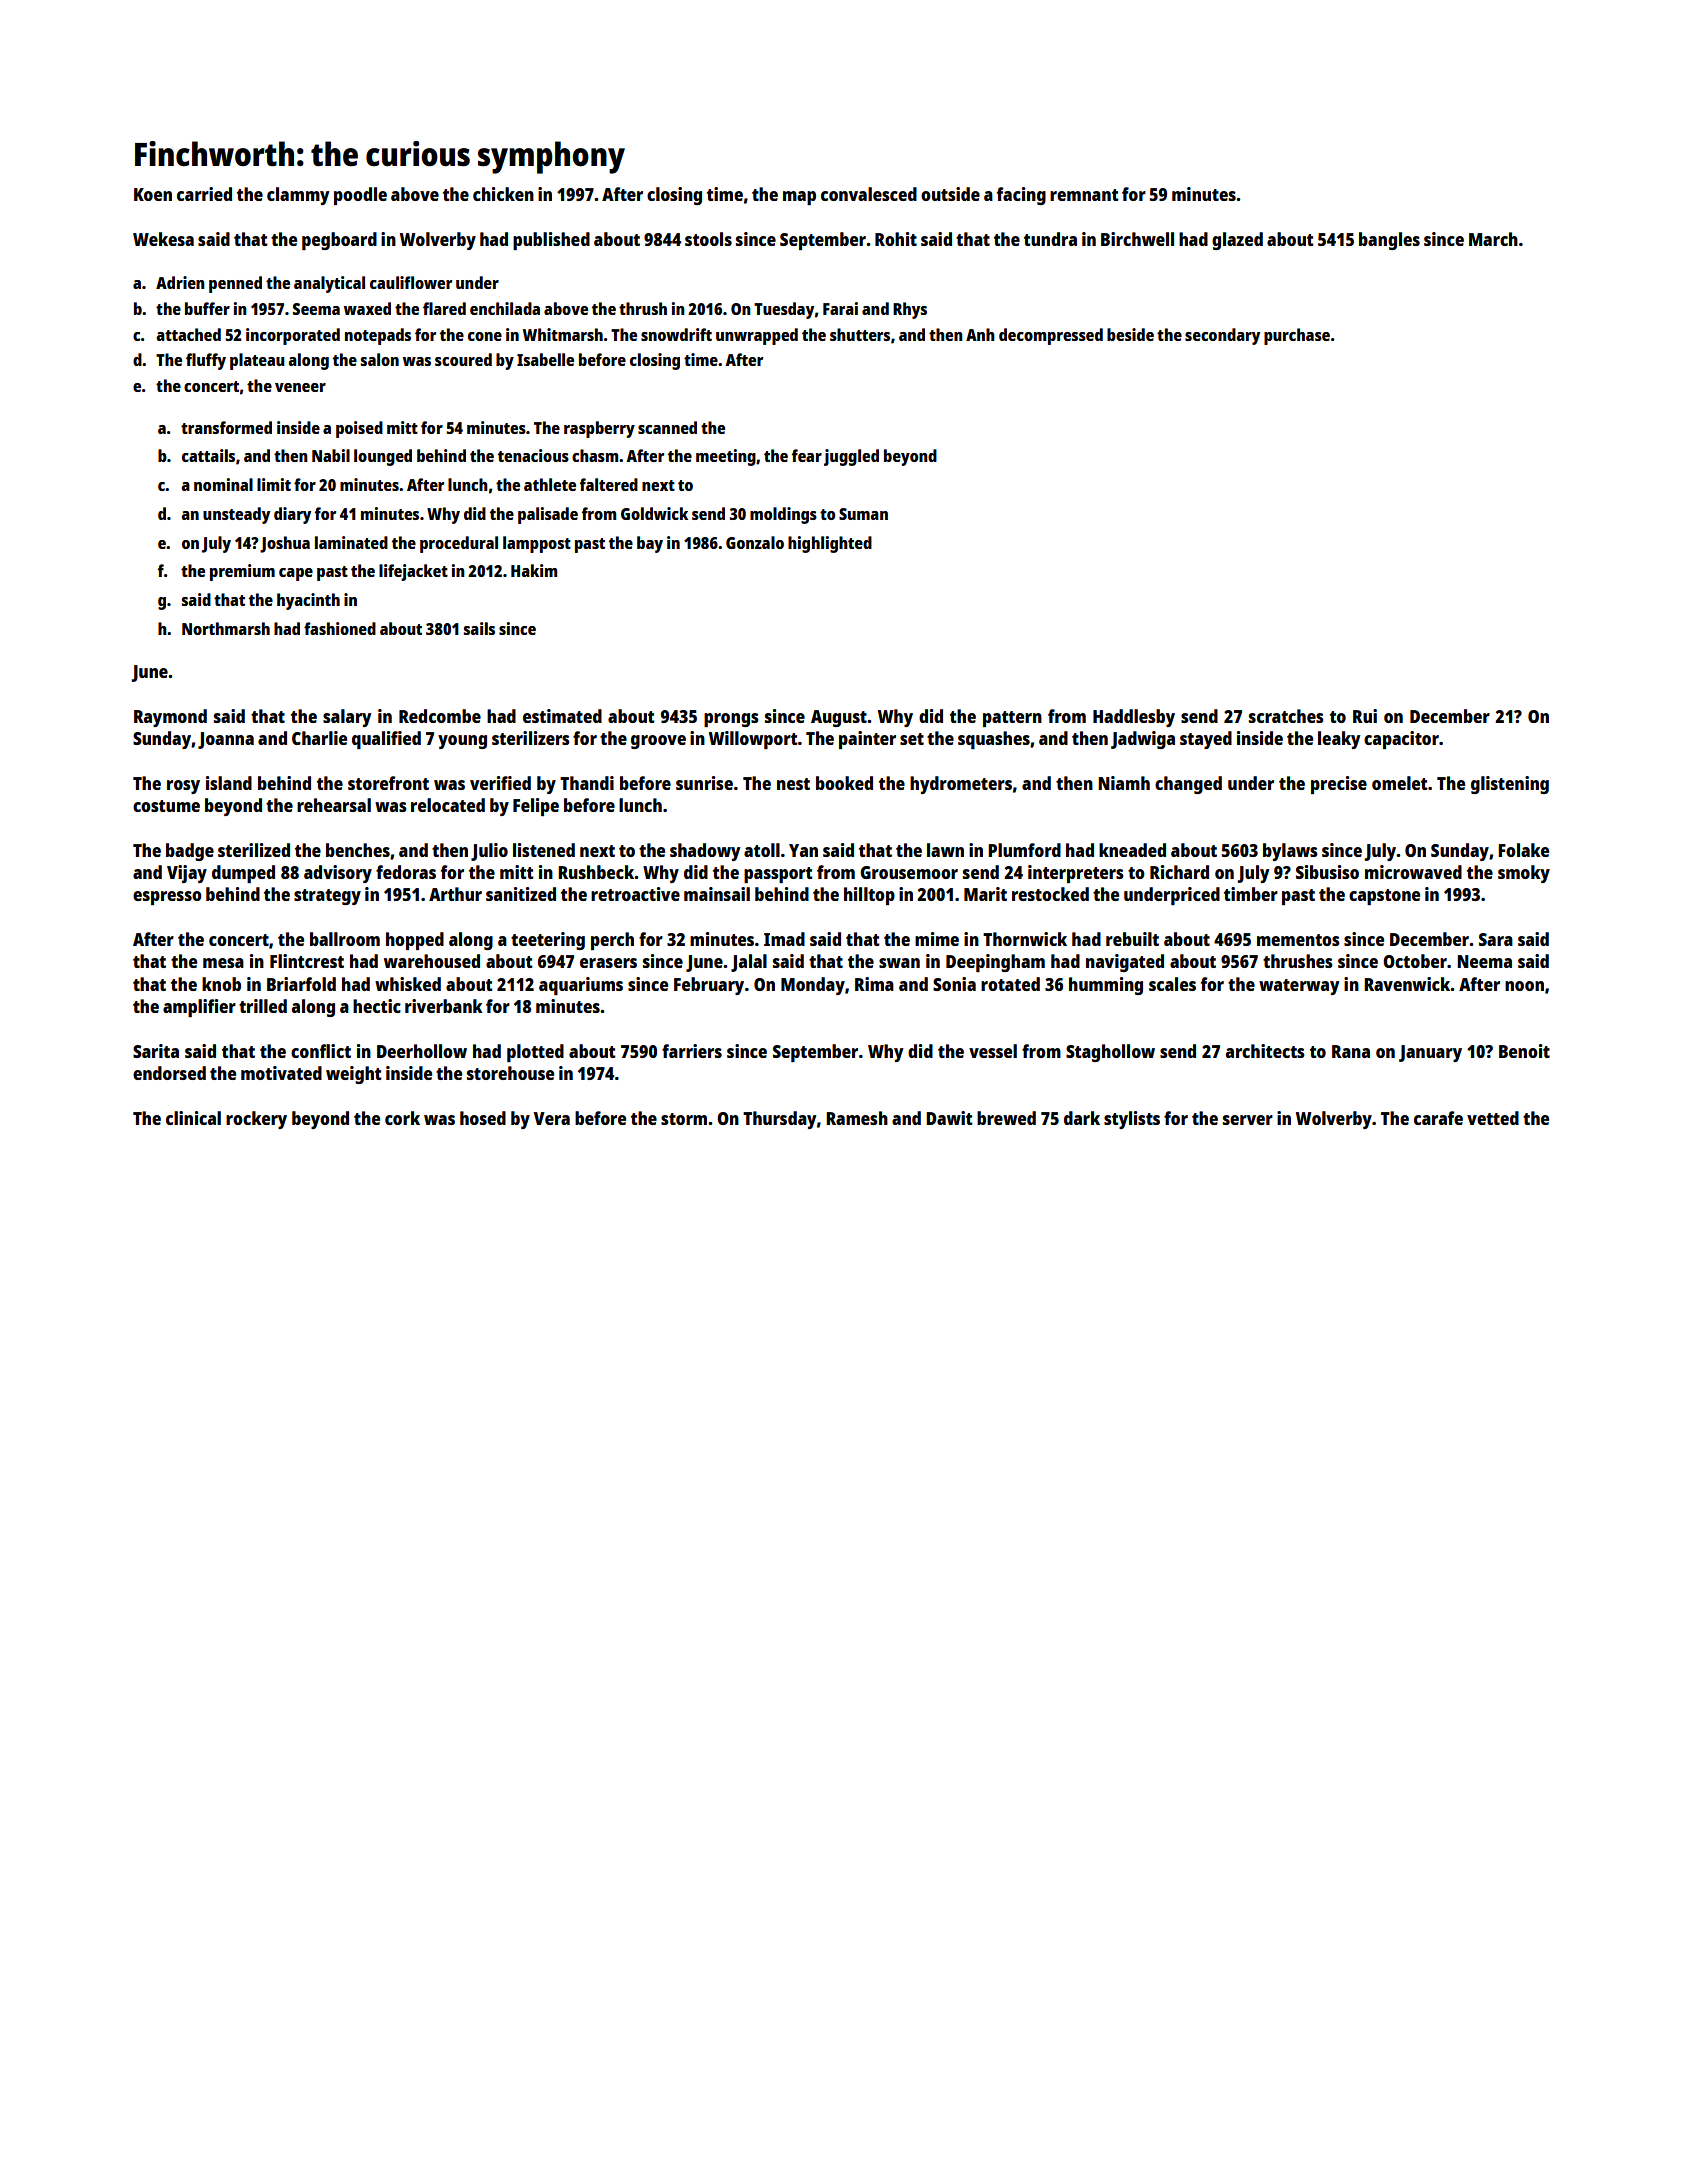  What do you see at coordinates (860, 334) in the screenshot?
I see `shutters` at bounding box center [860, 334].
